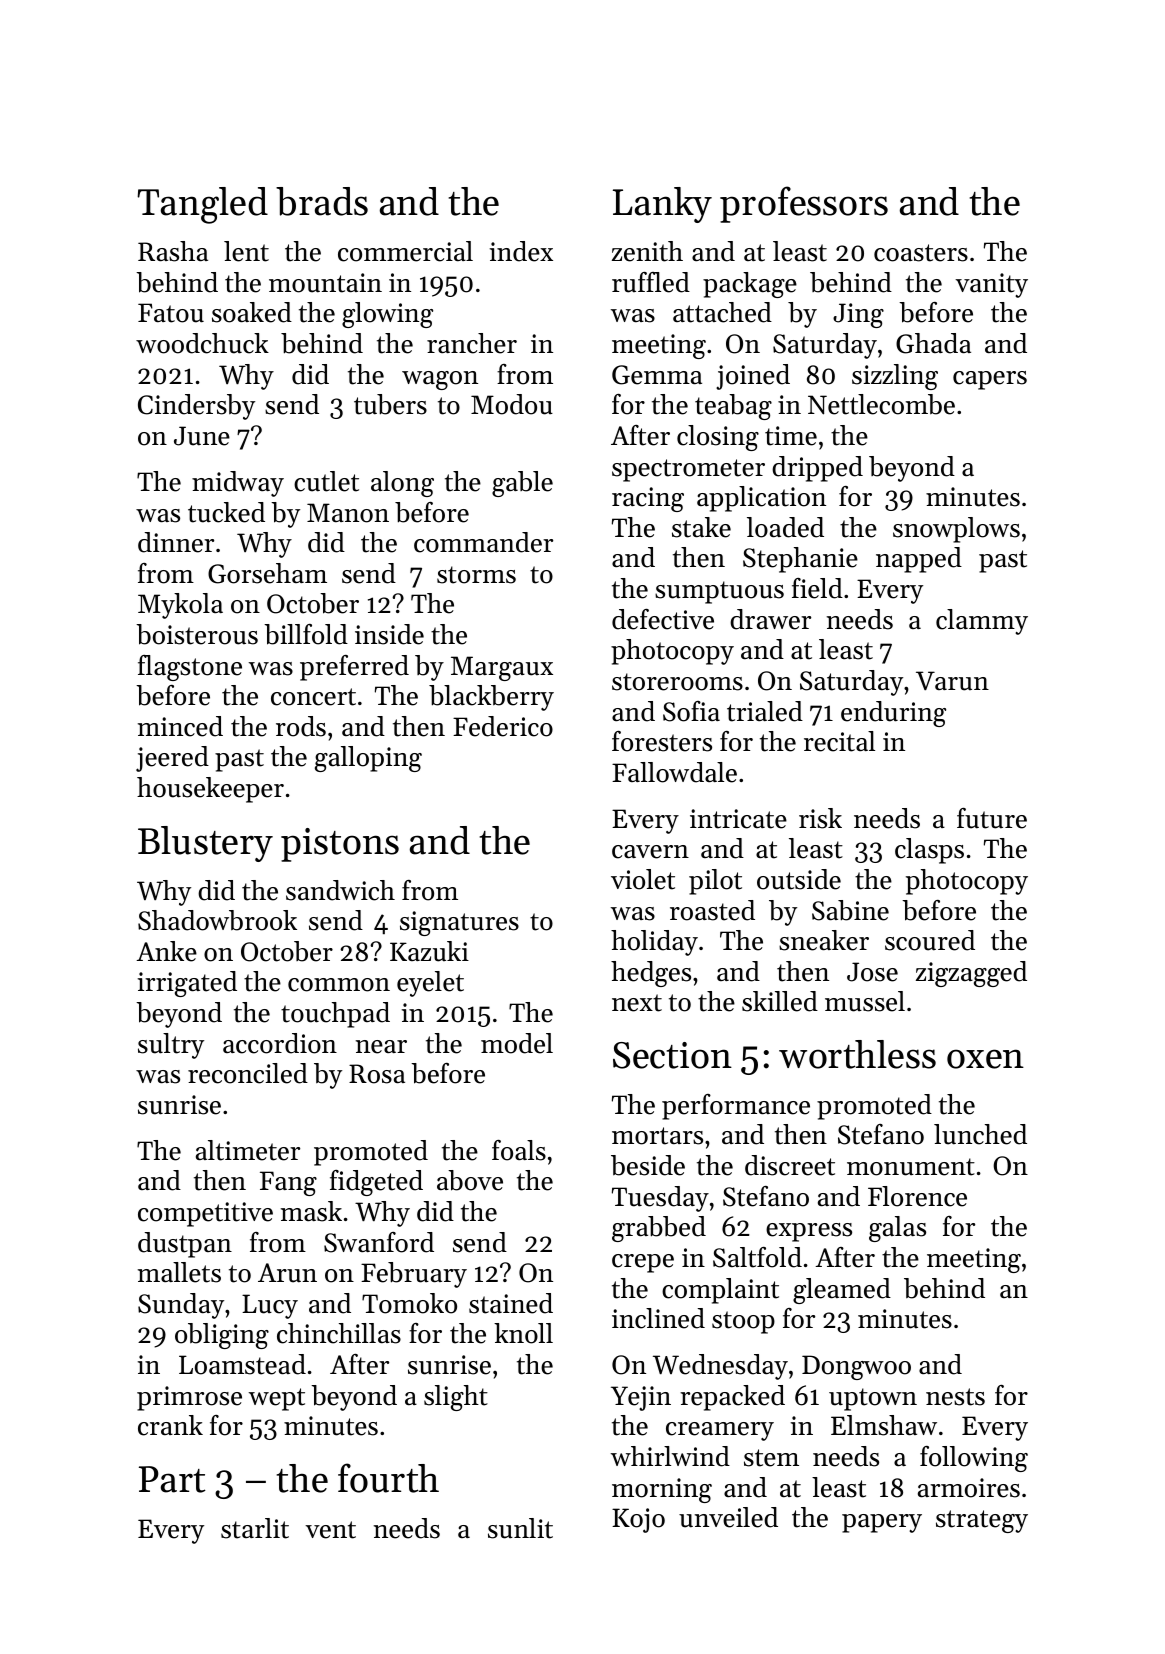 This image has height=1654, width=1165. Describe the element at coordinates (322, 201) in the image. I see `brads` at that location.
